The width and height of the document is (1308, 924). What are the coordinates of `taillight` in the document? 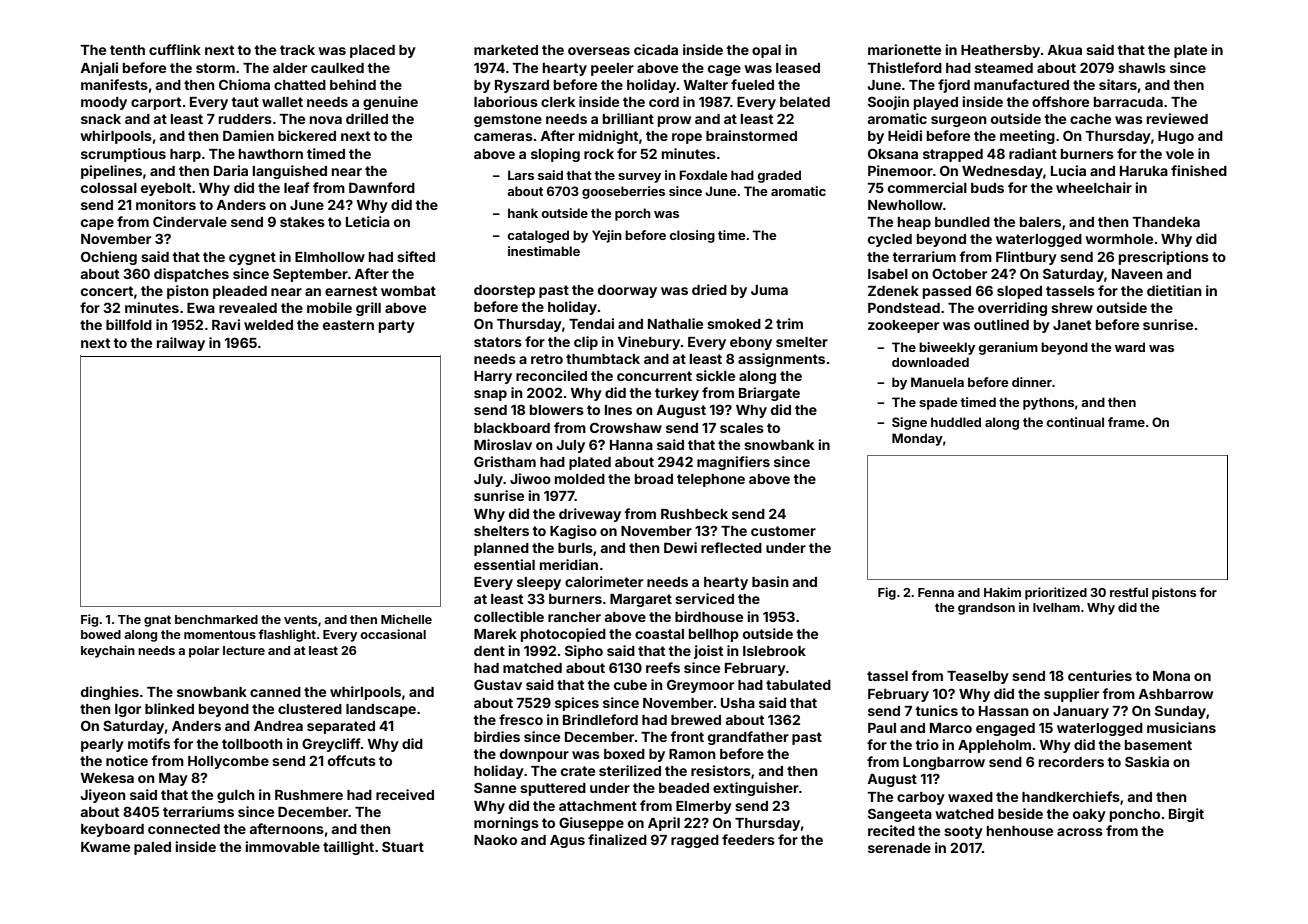 It's located at (348, 848).
